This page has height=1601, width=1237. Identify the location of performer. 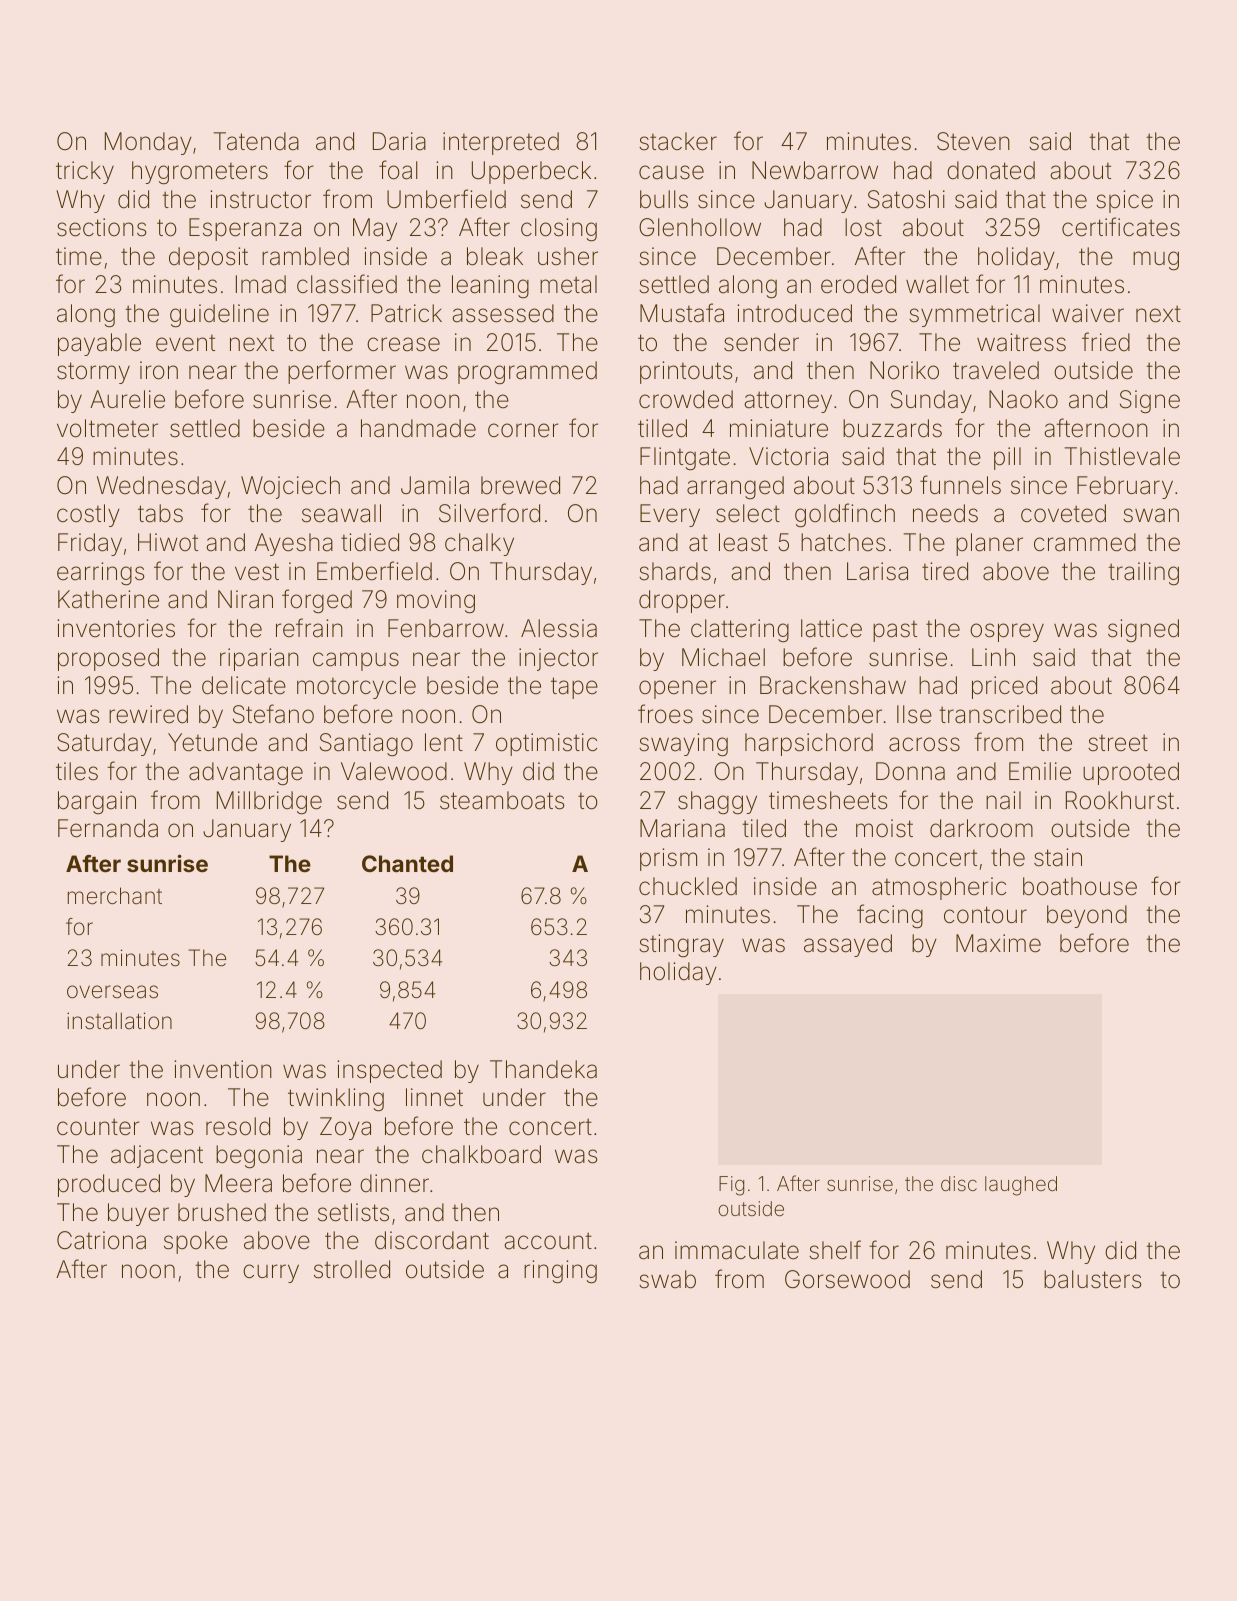
(342, 372).
